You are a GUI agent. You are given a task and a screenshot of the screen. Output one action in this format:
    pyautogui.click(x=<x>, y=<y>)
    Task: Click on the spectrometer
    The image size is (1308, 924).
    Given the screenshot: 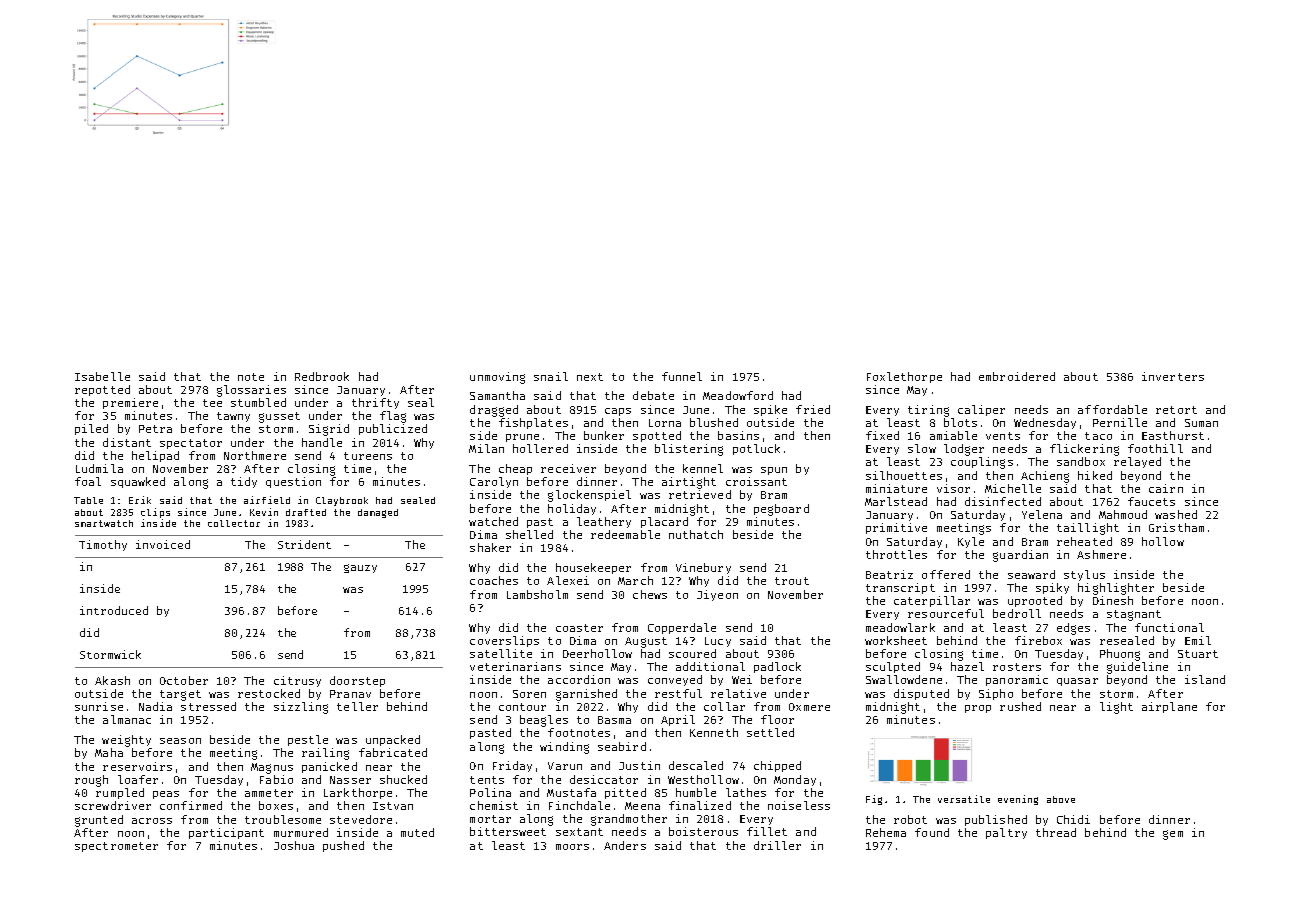 What is the action you would take?
    pyautogui.click(x=116, y=847)
